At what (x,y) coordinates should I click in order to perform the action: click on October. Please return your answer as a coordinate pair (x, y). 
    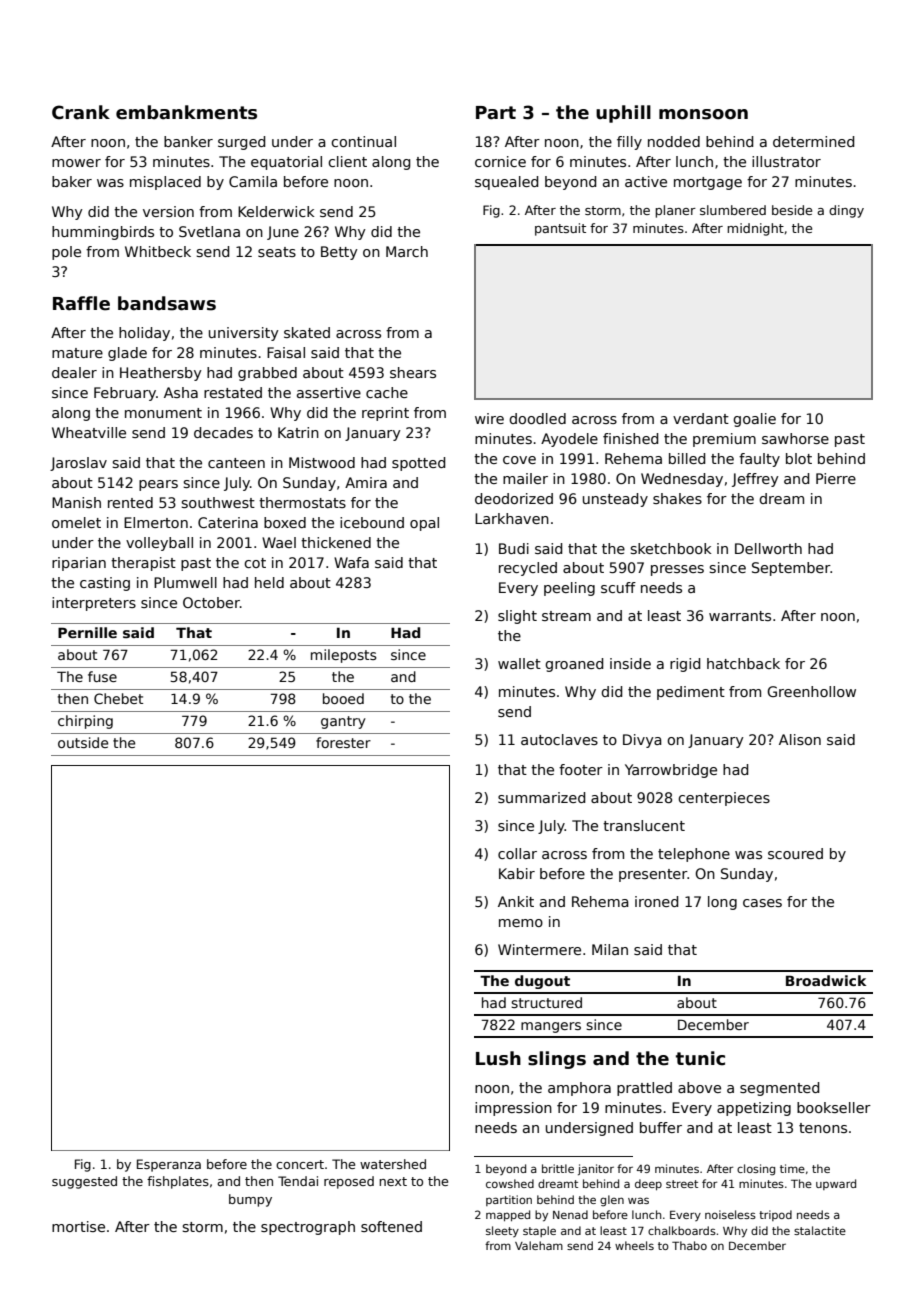
    Looking at the image, I should click on (211, 602).
